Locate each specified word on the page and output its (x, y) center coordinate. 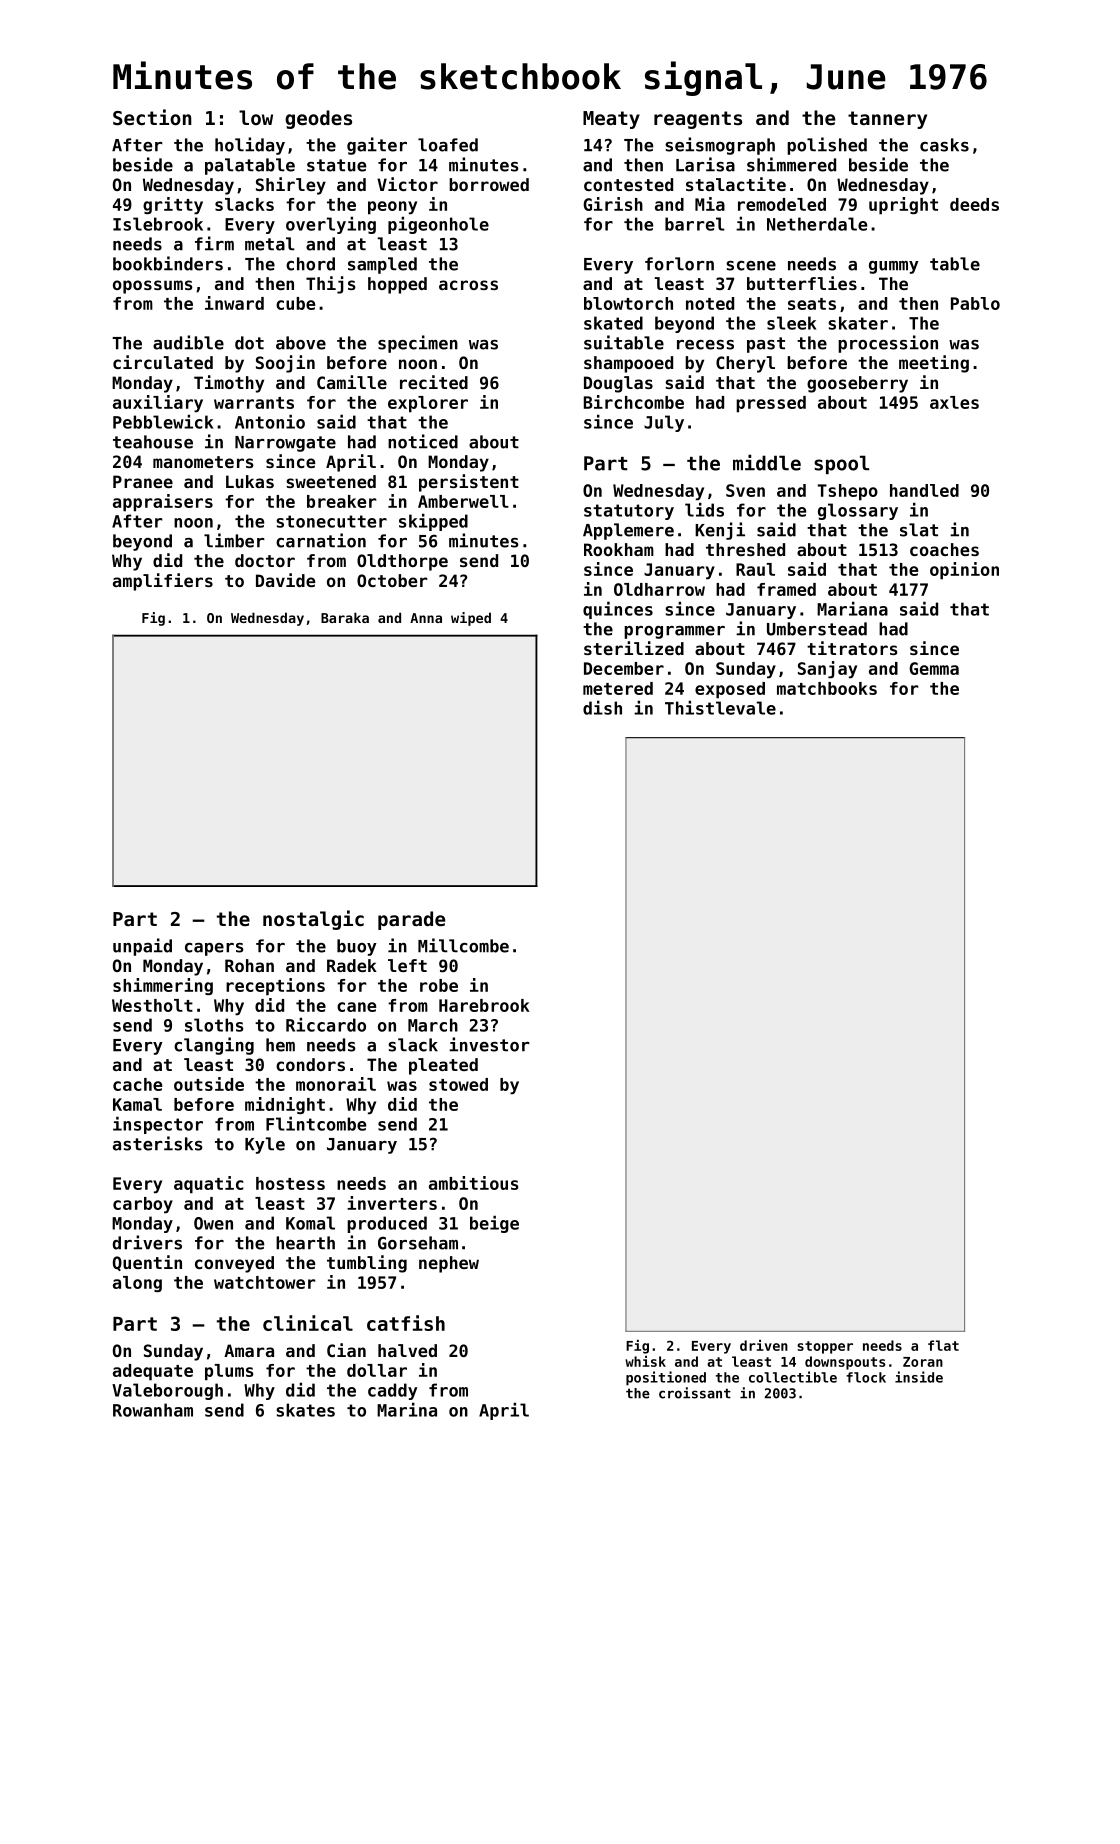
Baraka (345, 617)
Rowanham (153, 1410)
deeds (974, 204)
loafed (448, 145)
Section (152, 117)
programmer (674, 632)
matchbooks (827, 688)
